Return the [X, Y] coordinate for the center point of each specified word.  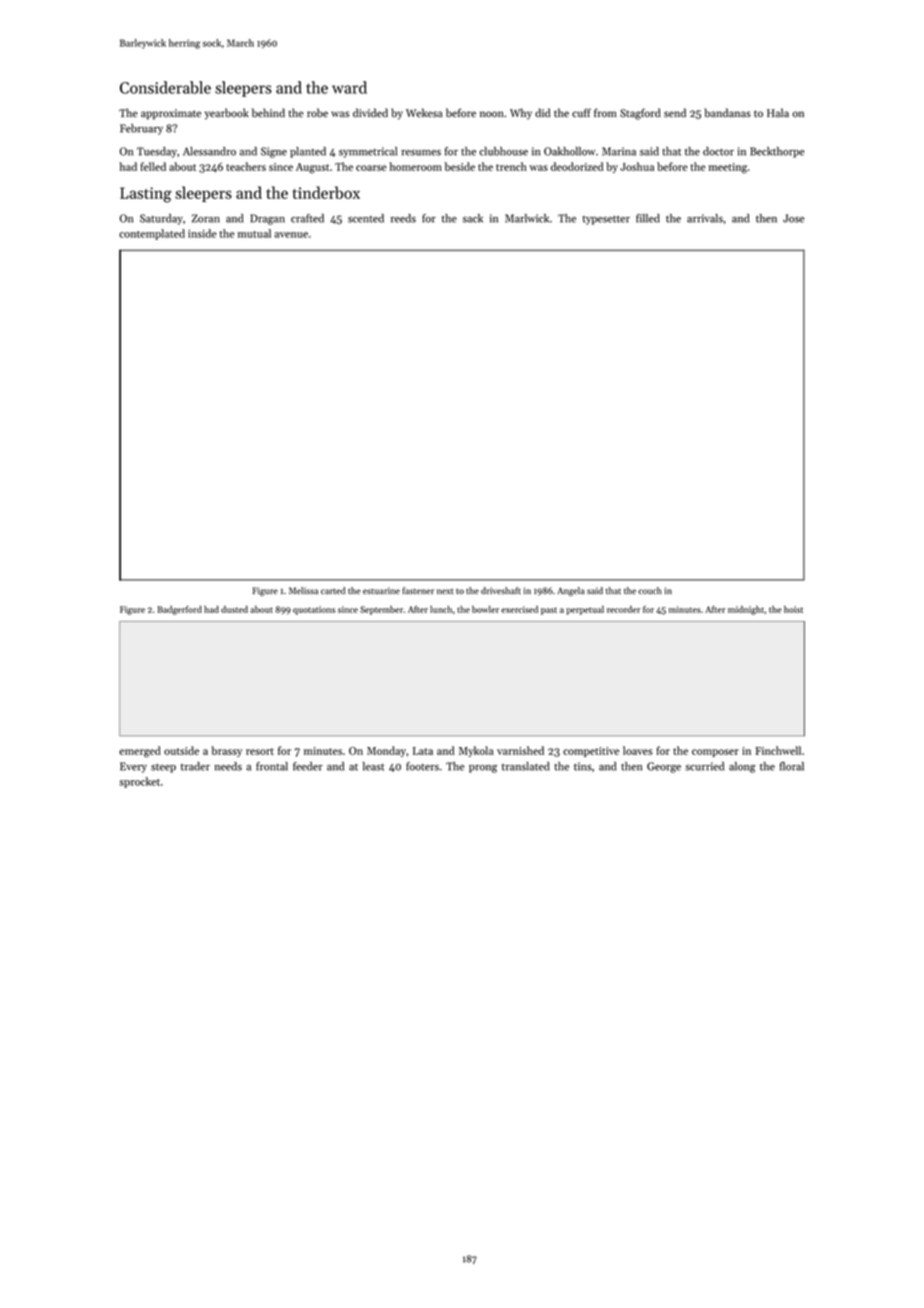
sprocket [139, 782]
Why [521, 113]
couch [650, 590]
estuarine [381, 590]
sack [473, 218]
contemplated [152, 234]
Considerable [165, 87]
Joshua [637, 166]
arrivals [705, 218]
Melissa [303, 590]
